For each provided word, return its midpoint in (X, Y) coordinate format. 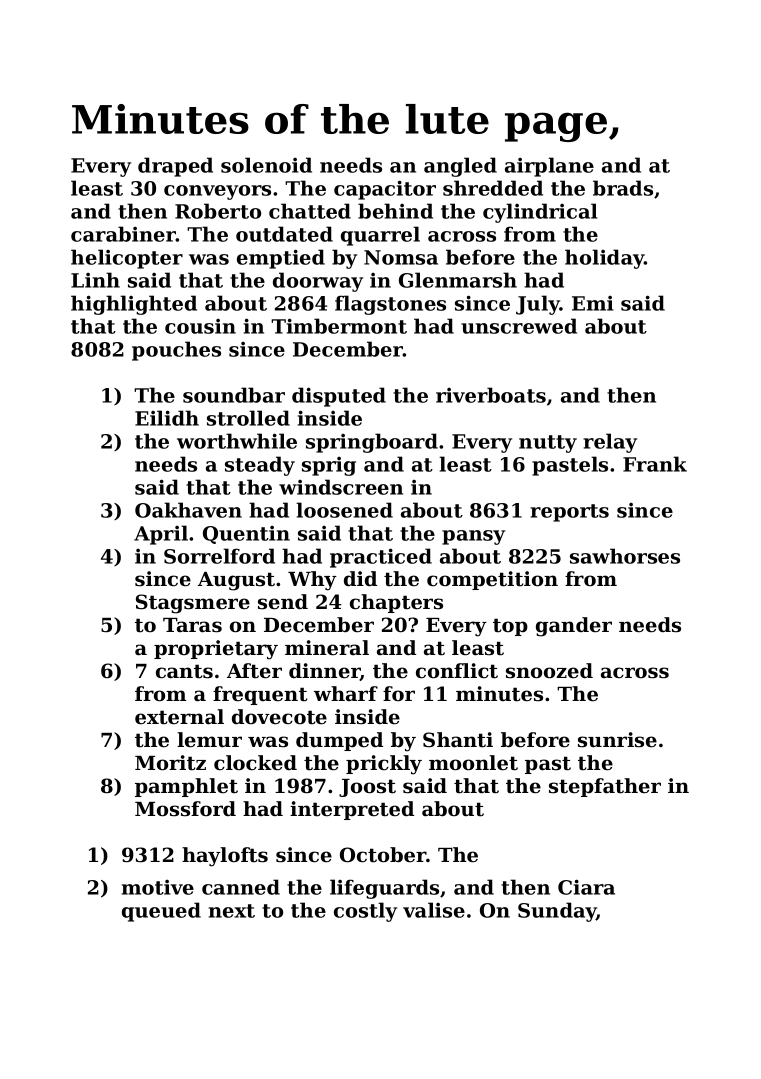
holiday (604, 259)
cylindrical (540, 213)
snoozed (549, 671)
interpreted (352, 810)
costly (365, 912)
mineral (327, 648)
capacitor (385, 190)
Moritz (170, 763)
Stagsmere (193, 604)
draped (175, 167)
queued (161, 912)
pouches (176, 351)
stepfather (605, 787)
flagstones (390, 305)
